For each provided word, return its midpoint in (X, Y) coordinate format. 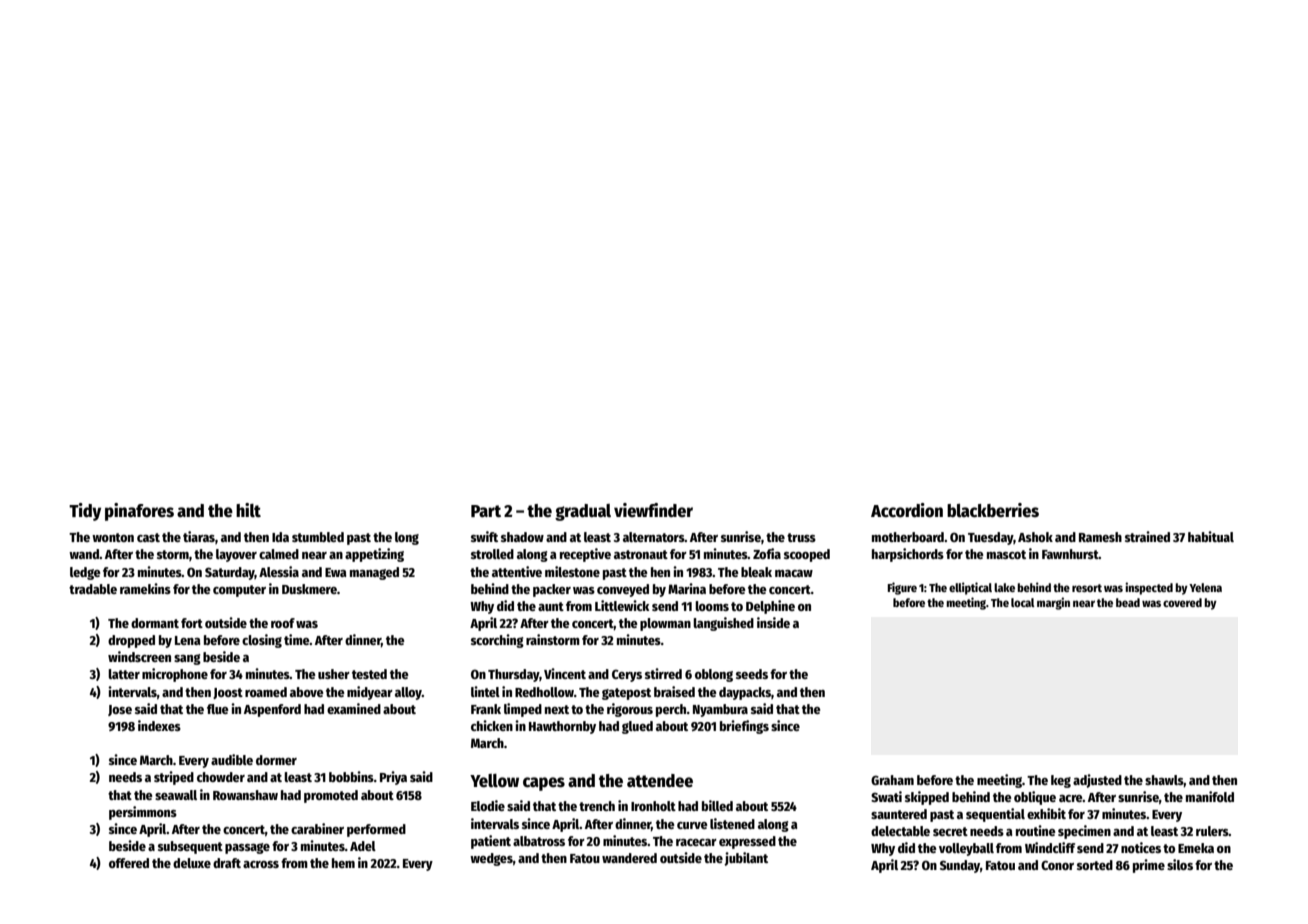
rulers (1212, 831)
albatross (539, 841)
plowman (665, 624)
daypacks (745, 693)
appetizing (374, 555)
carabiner (317, 828)
